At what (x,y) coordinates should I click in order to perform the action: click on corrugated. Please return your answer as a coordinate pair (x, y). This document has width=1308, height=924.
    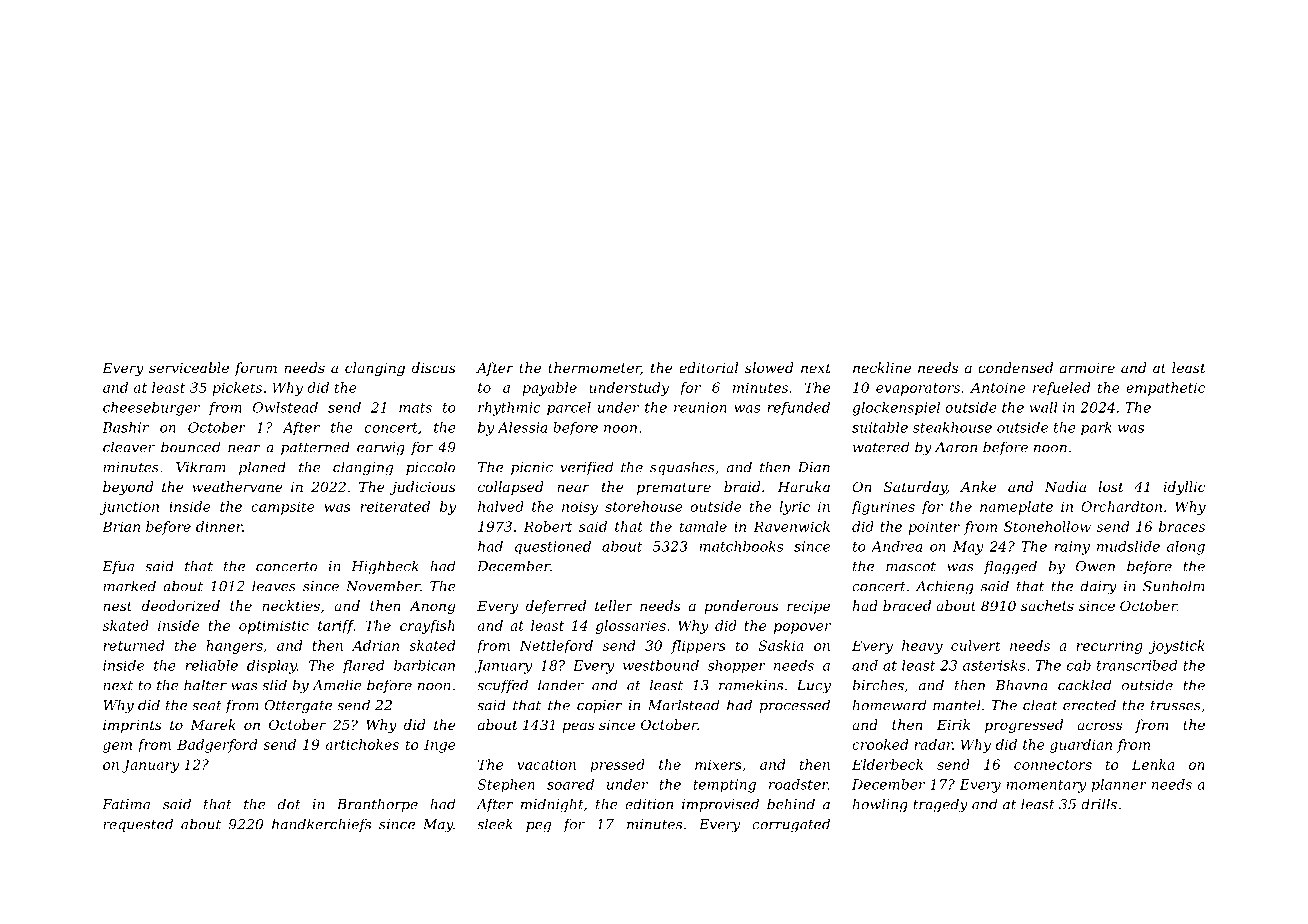
    Looking at the image, I should click on (791, 825).
